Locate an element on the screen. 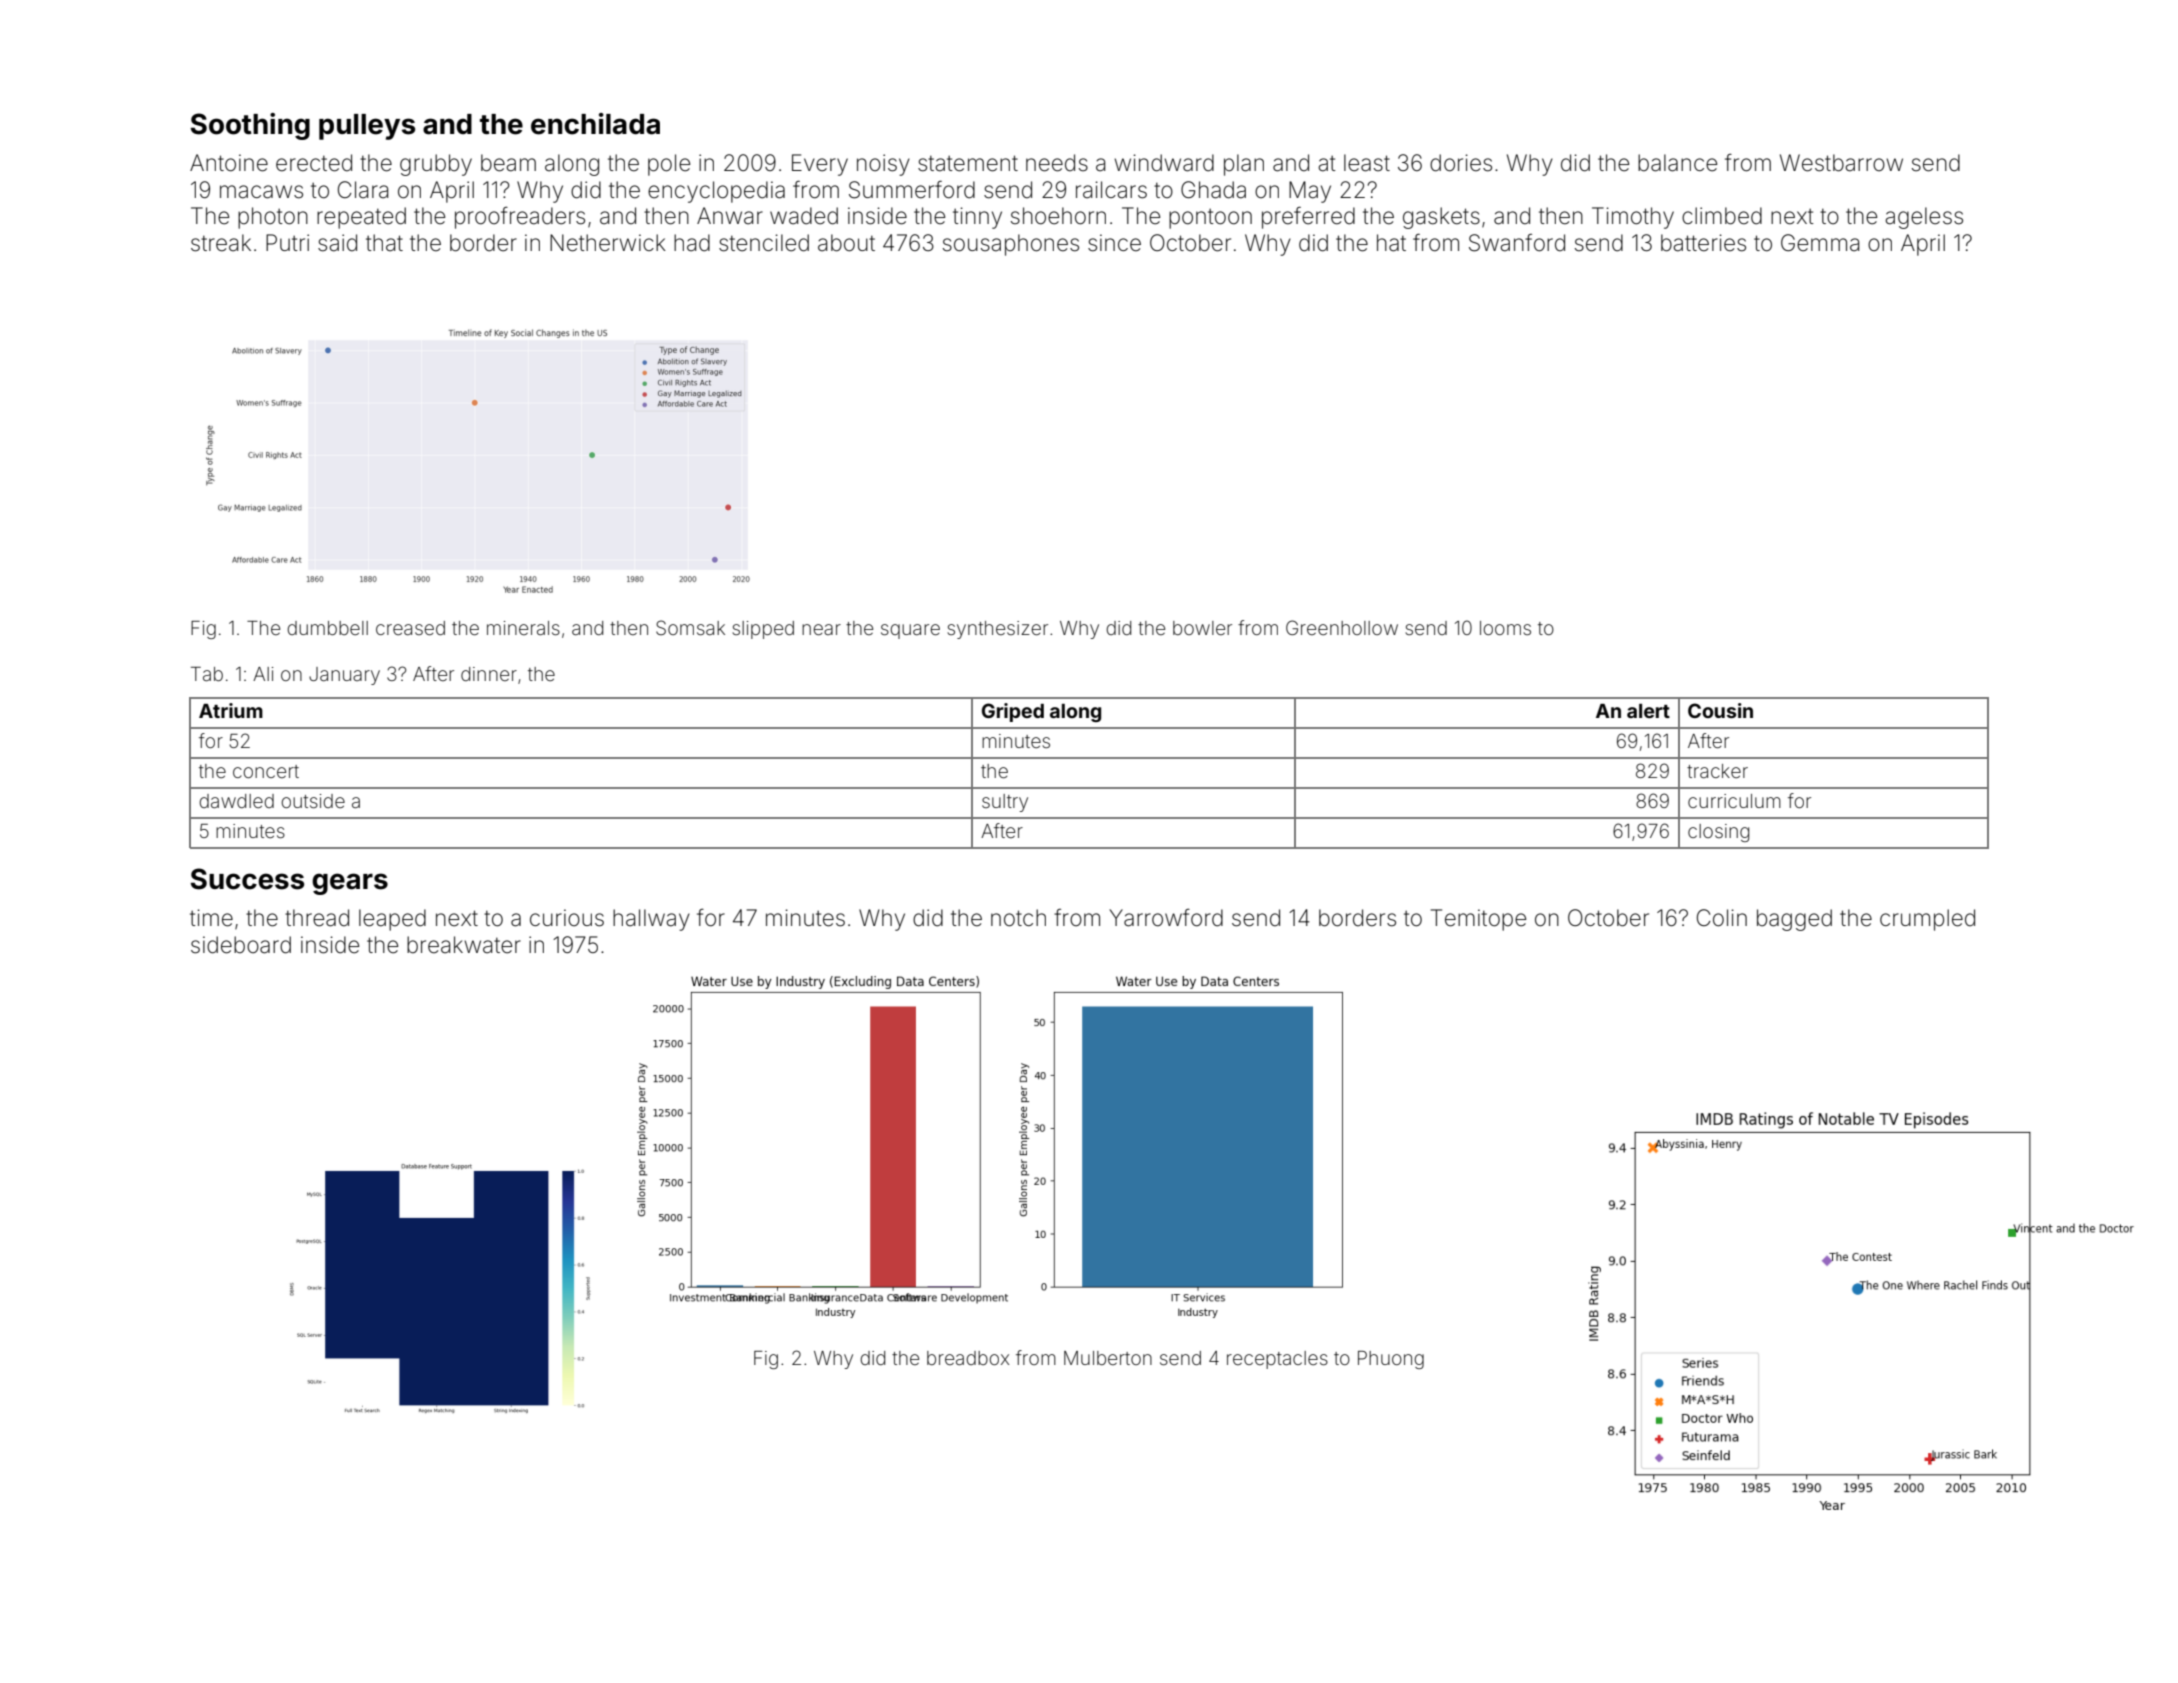 The image size is (2178, 1683). thread is located at coordinates (317, 918).
